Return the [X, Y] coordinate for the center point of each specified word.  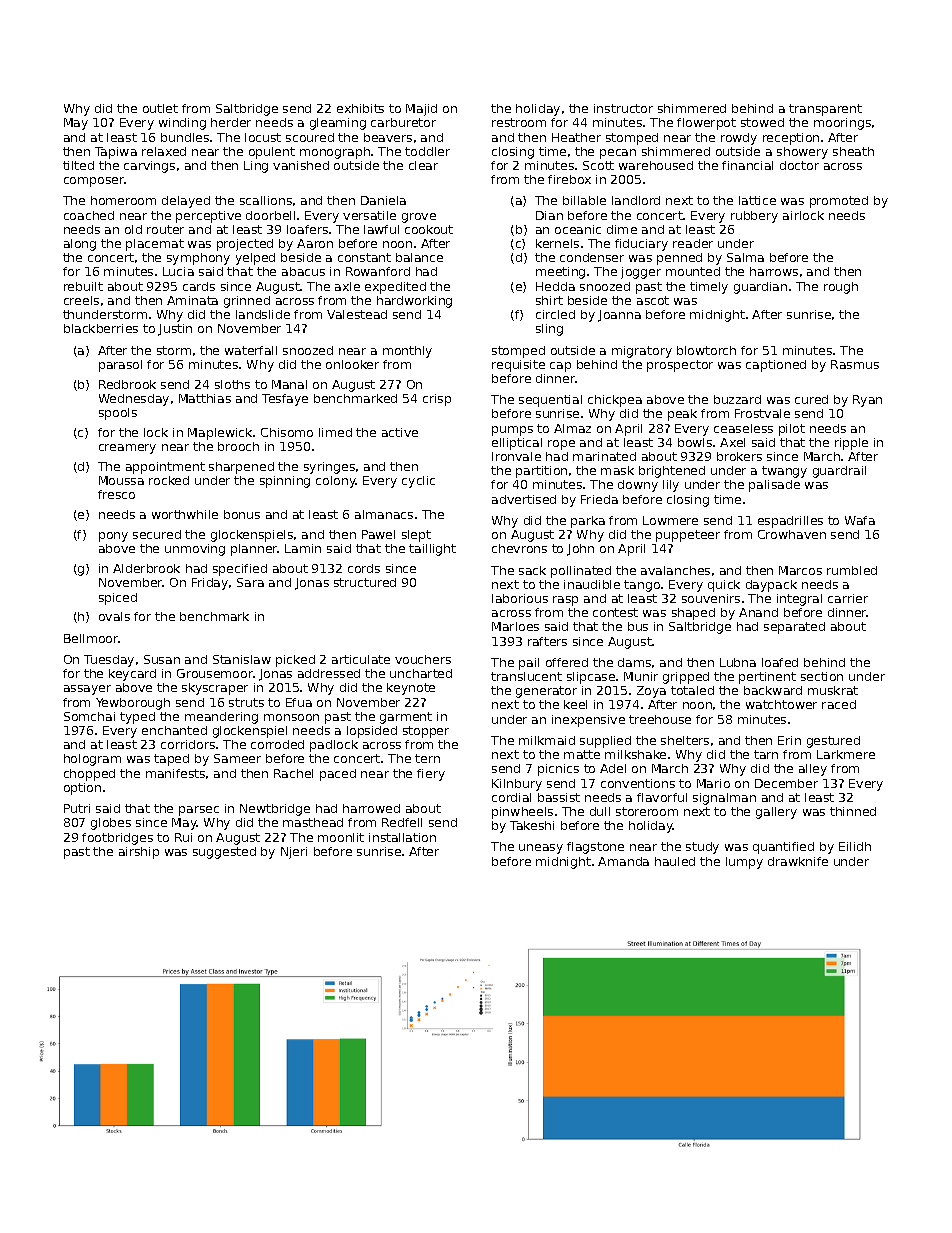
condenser [592, 257]
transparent [825, 110]
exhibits [360, 108]
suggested [224, 853]
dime [622, 229]
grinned [247, 302]
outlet [160, 108]
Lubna [738, 662]
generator [546, 692]
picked [295, 661]
